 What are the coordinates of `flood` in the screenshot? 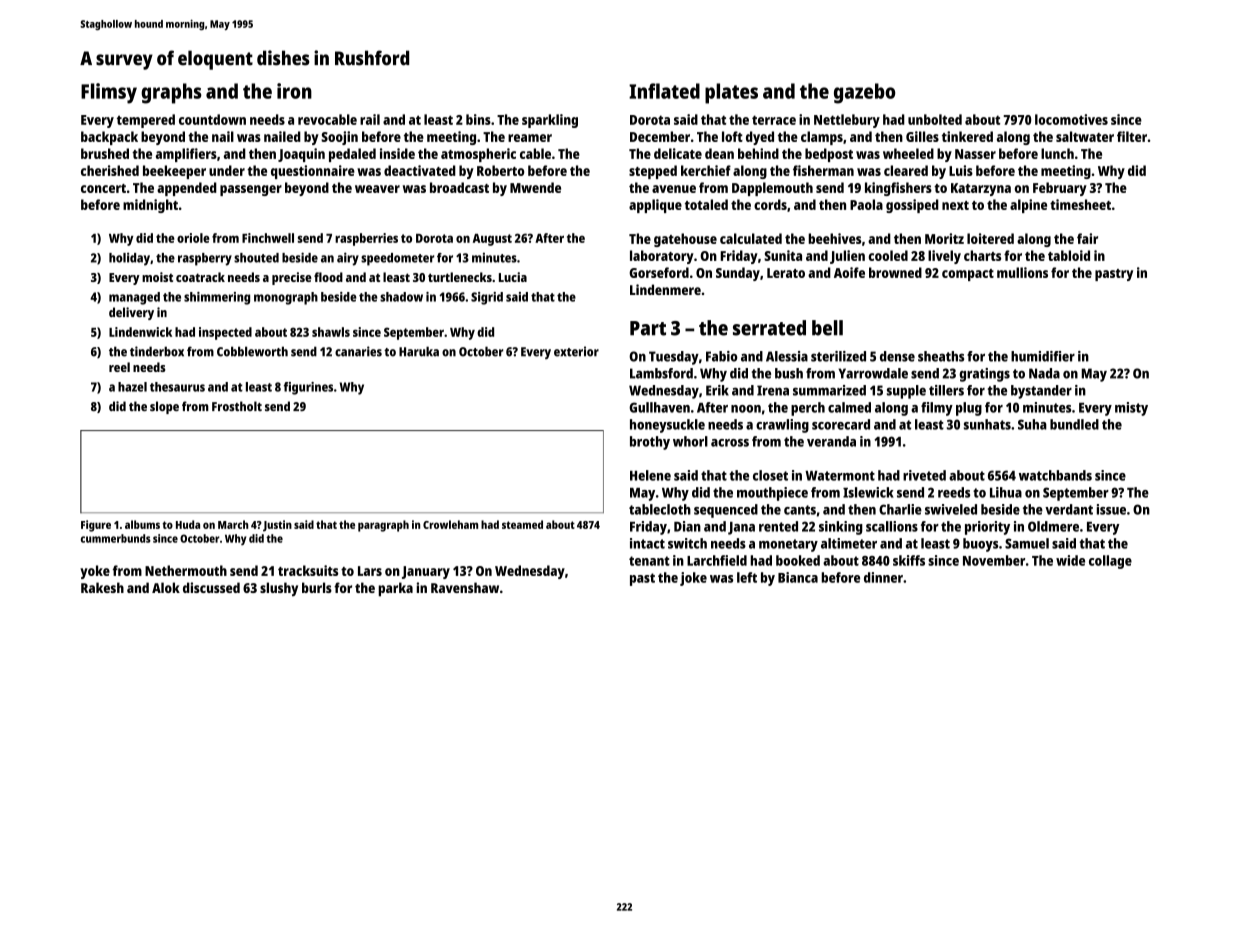 It's located at (328, 277).
